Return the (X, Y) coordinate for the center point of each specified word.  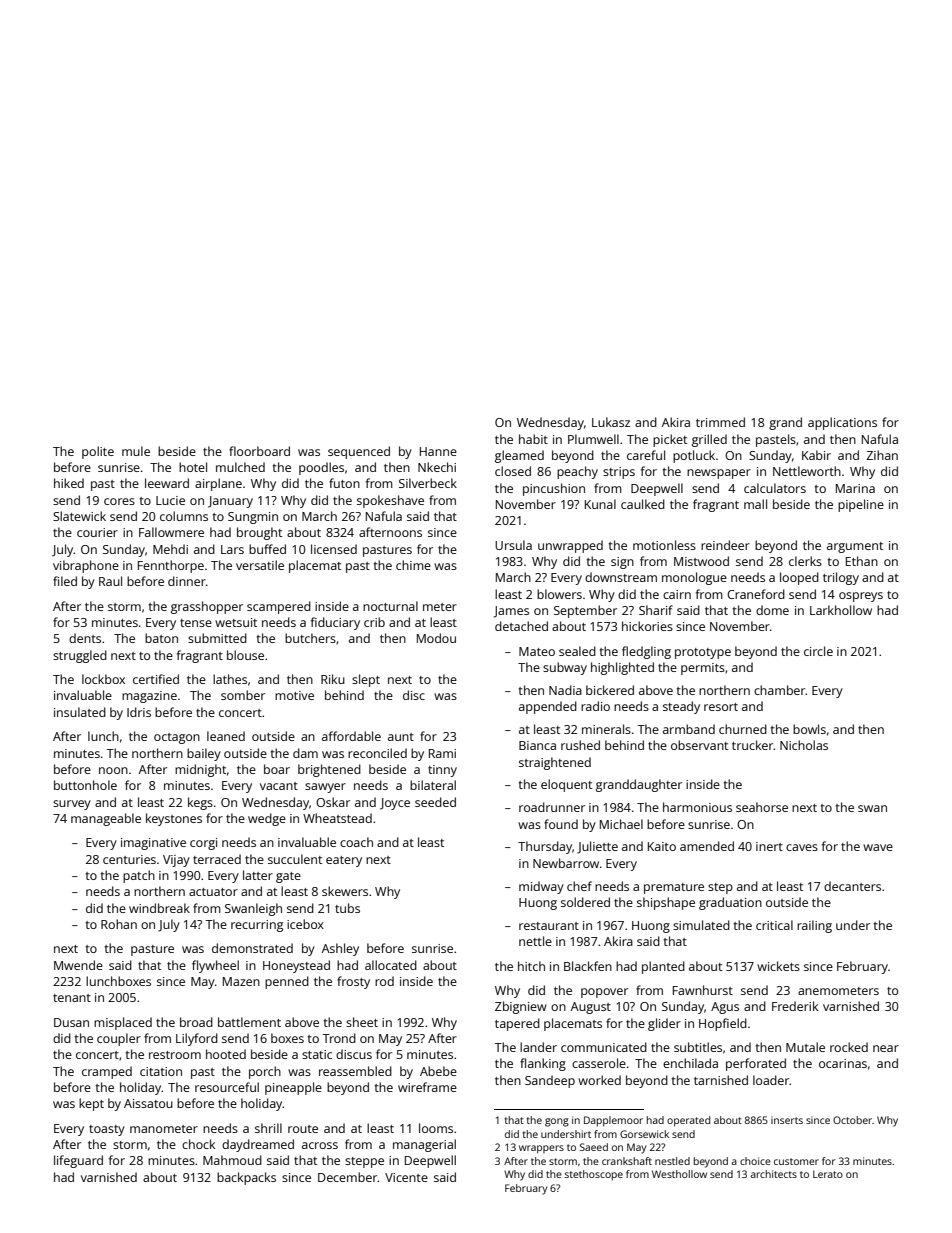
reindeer (725, 545)
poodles (321, 468)
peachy (577, 472)
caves (802, 847)
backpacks (246, 1178)
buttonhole (85, 785)
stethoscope (594, 1175)
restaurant (549, 926)
